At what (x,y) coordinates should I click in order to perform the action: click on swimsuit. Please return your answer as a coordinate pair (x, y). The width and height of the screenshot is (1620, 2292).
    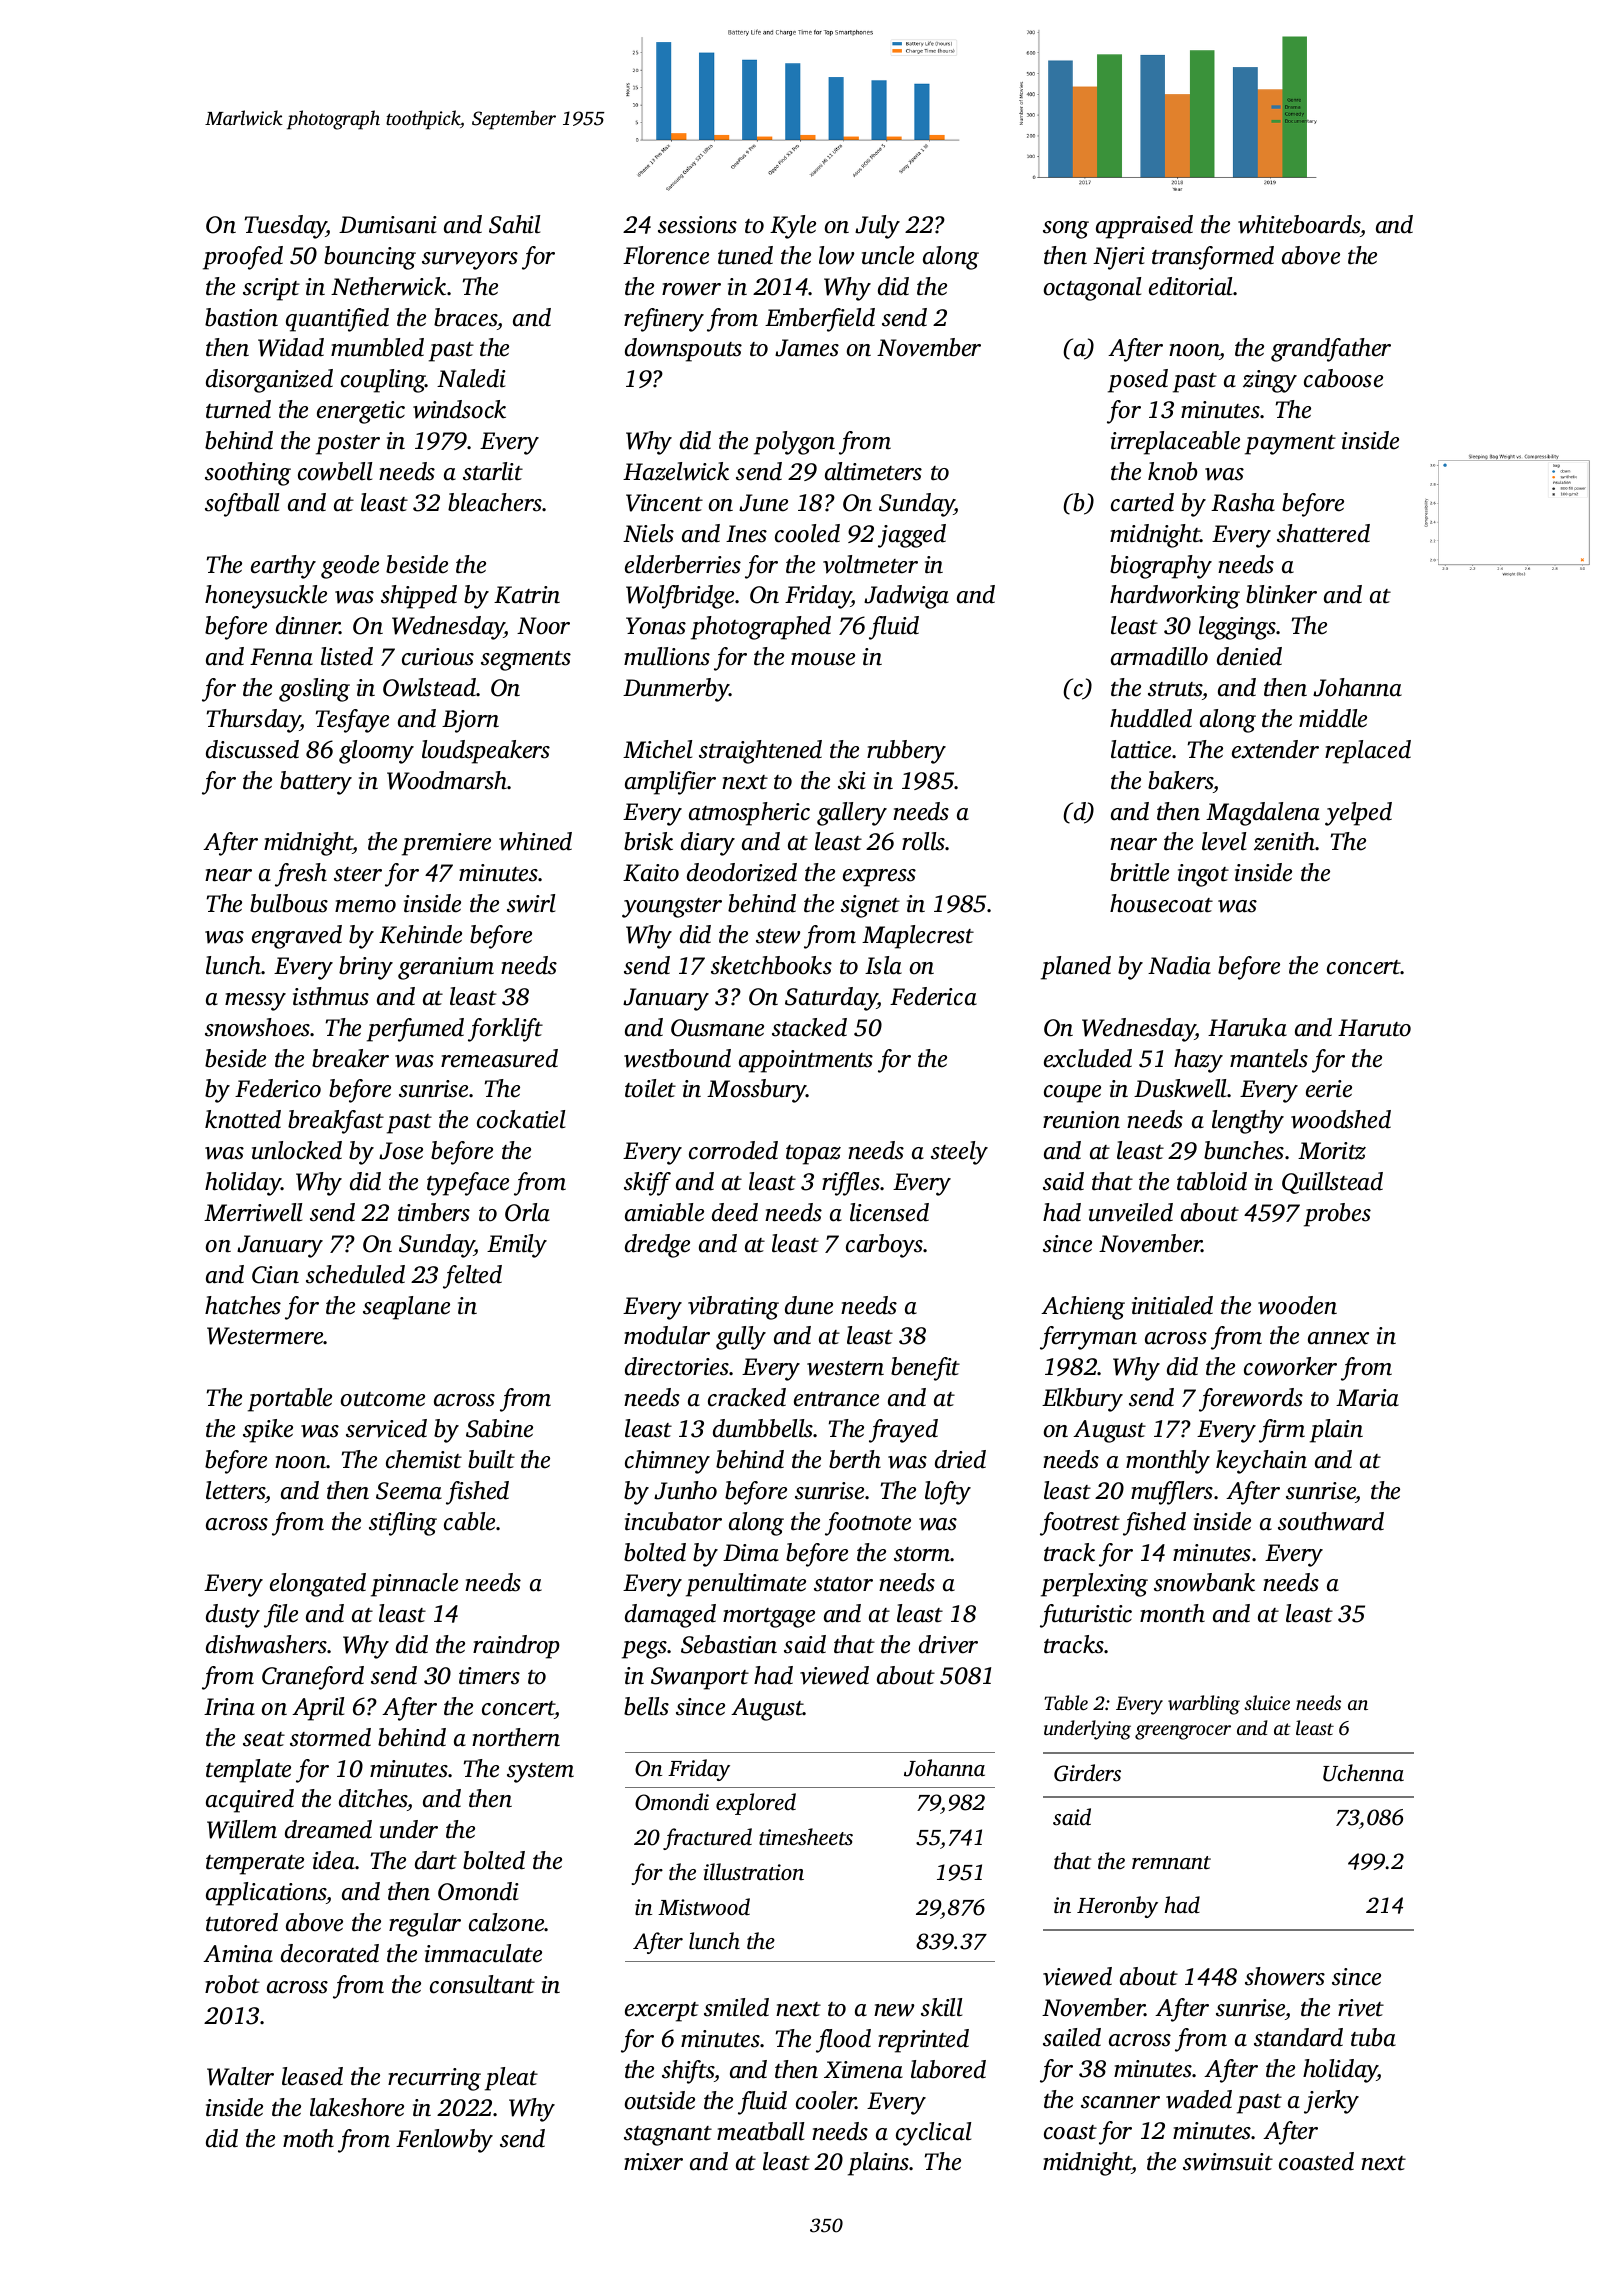
    Looking at the image, I should click on (1228, 2162).
